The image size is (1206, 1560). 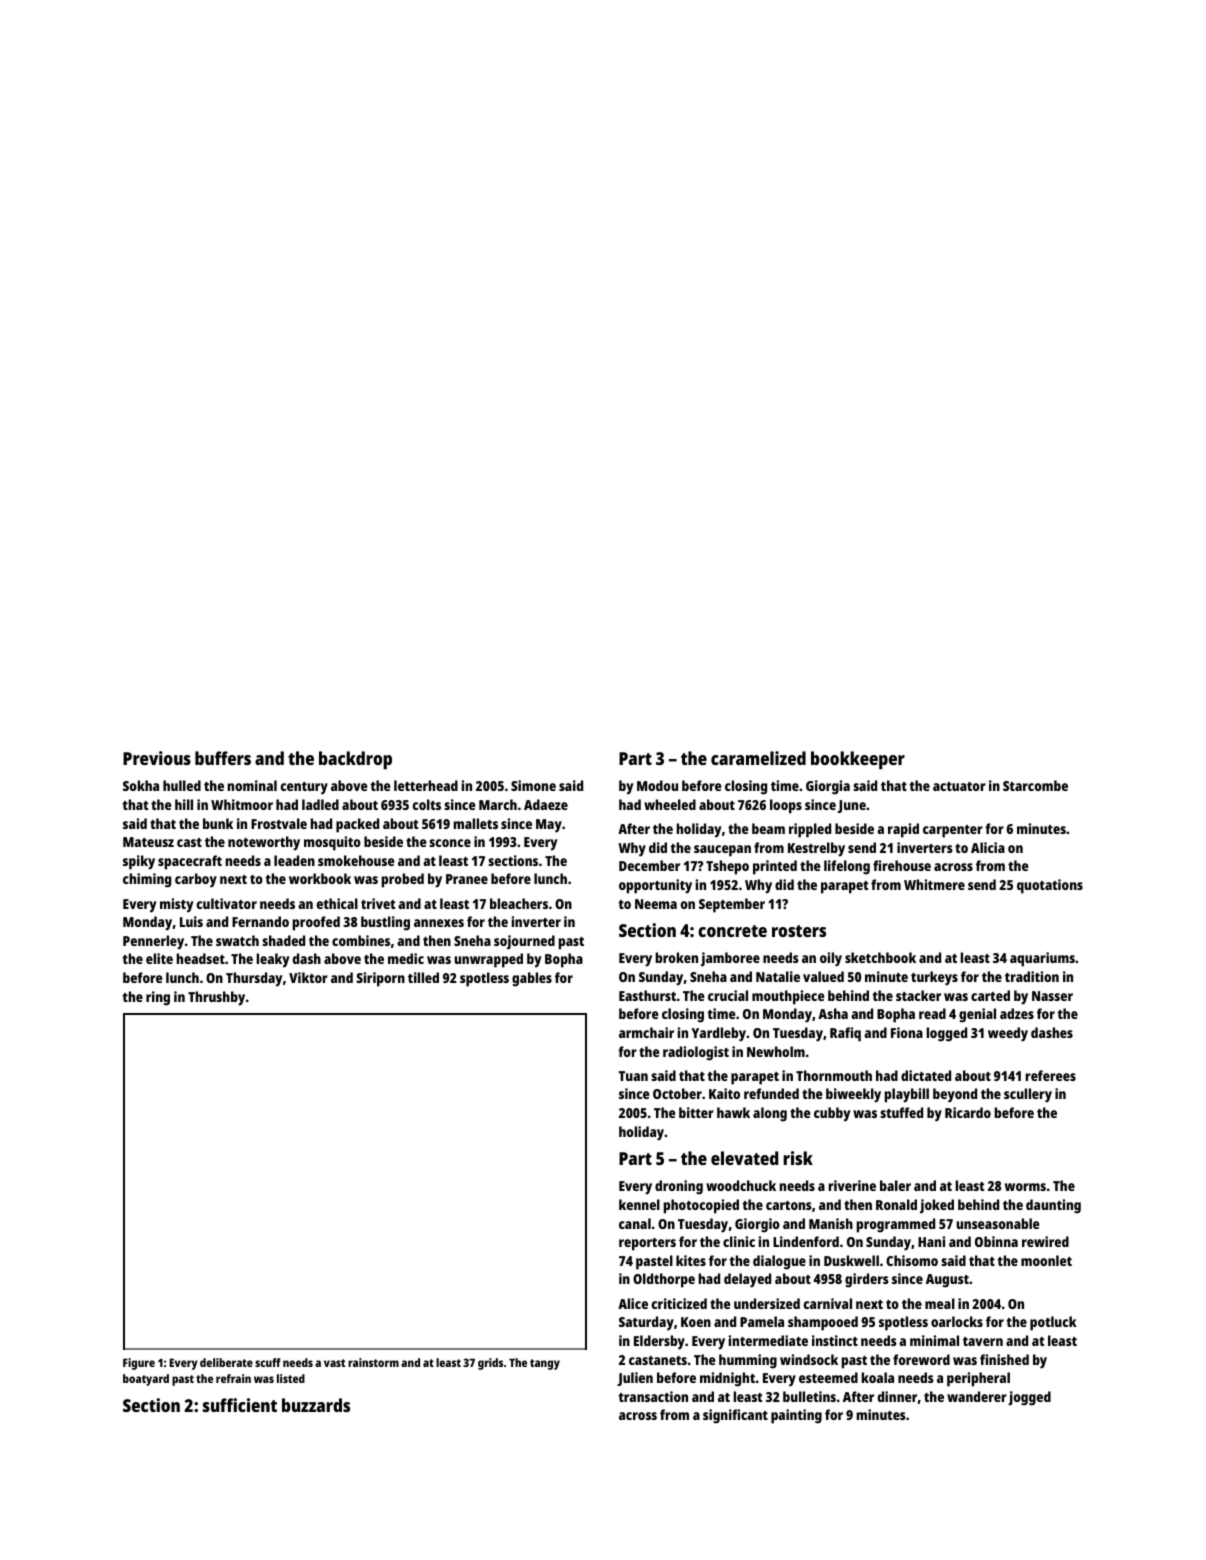 What do you see at coordinates (1053, 1206) in the page?
I see `daunting` at bounding box center [1053, 1206].
